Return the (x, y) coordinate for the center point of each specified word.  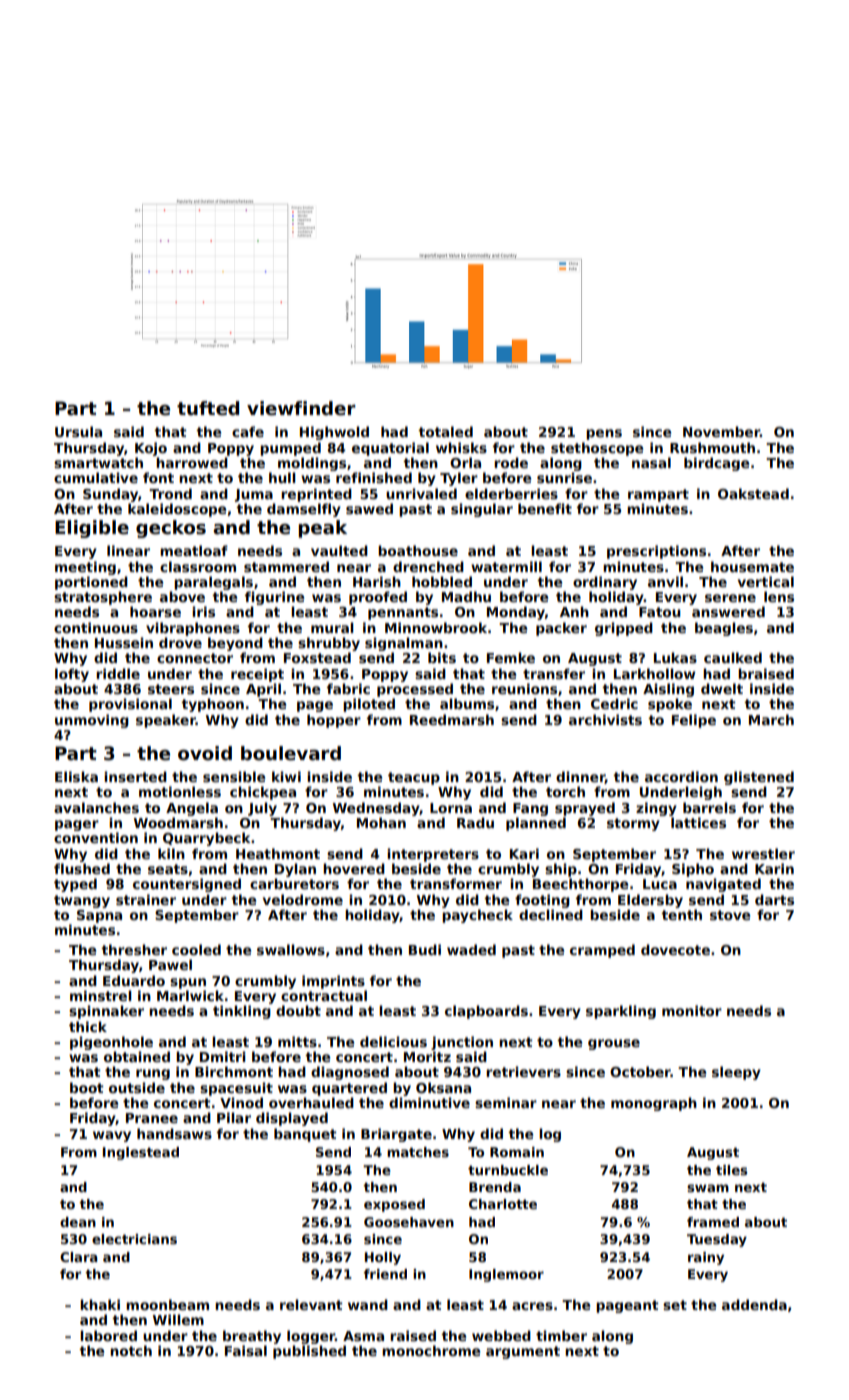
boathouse (418, 550)
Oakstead (753, 493)
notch (131, 1350)
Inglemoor (506, 1275)
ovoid (205, 753)
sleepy (736, 1073)
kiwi (286, 776)
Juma (254, 495)
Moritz (427, 1056)
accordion (681, 776)
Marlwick (190, 995)
